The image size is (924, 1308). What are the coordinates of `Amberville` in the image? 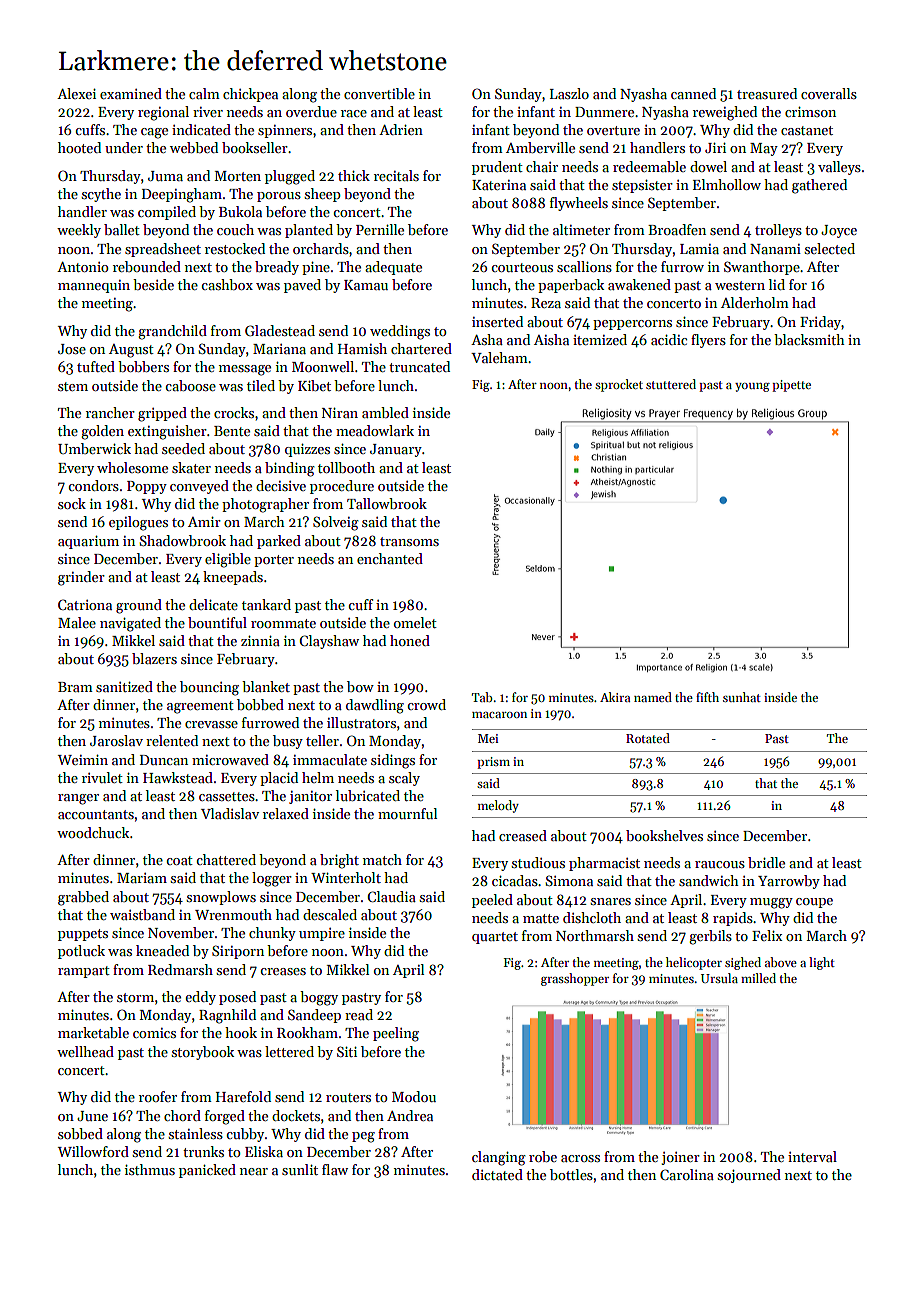 It's located at (540, 147).
